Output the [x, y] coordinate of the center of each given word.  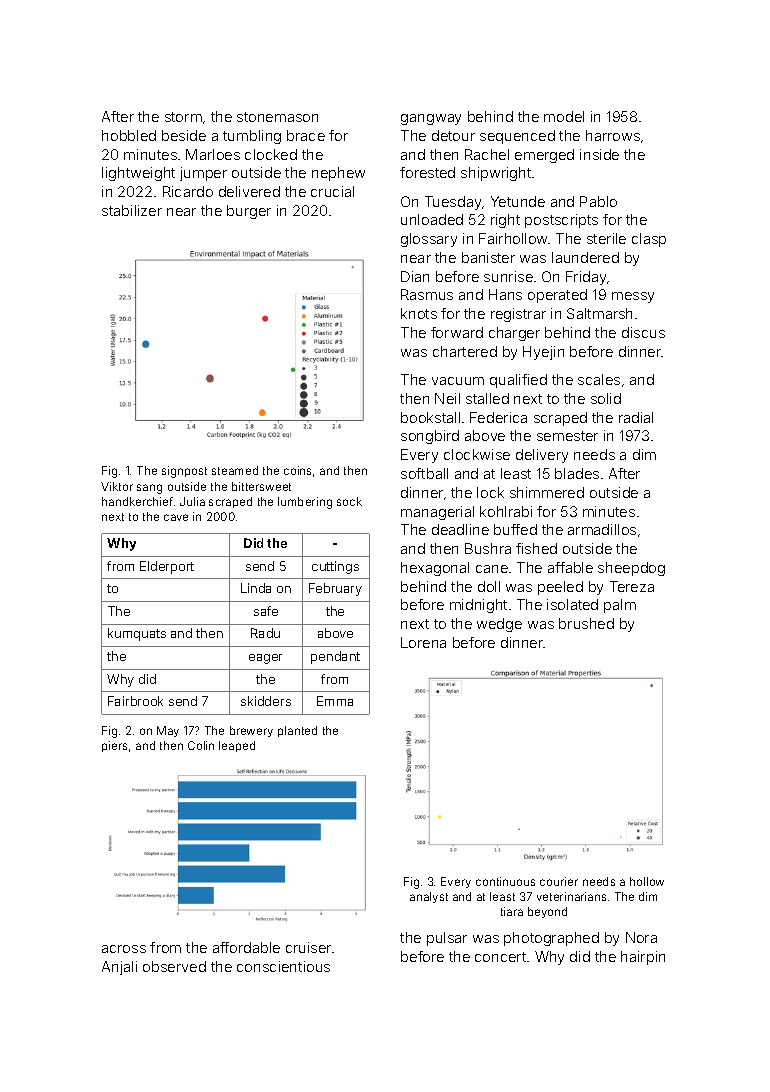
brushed [586, 623]
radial [636, 417]
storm [183, 117]
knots [419, 313]
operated [557, 296]
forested [427, 172]
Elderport [167, 567]
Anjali [119, 968]
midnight [478, 606]
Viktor [117, 486]
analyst [429, 897]
